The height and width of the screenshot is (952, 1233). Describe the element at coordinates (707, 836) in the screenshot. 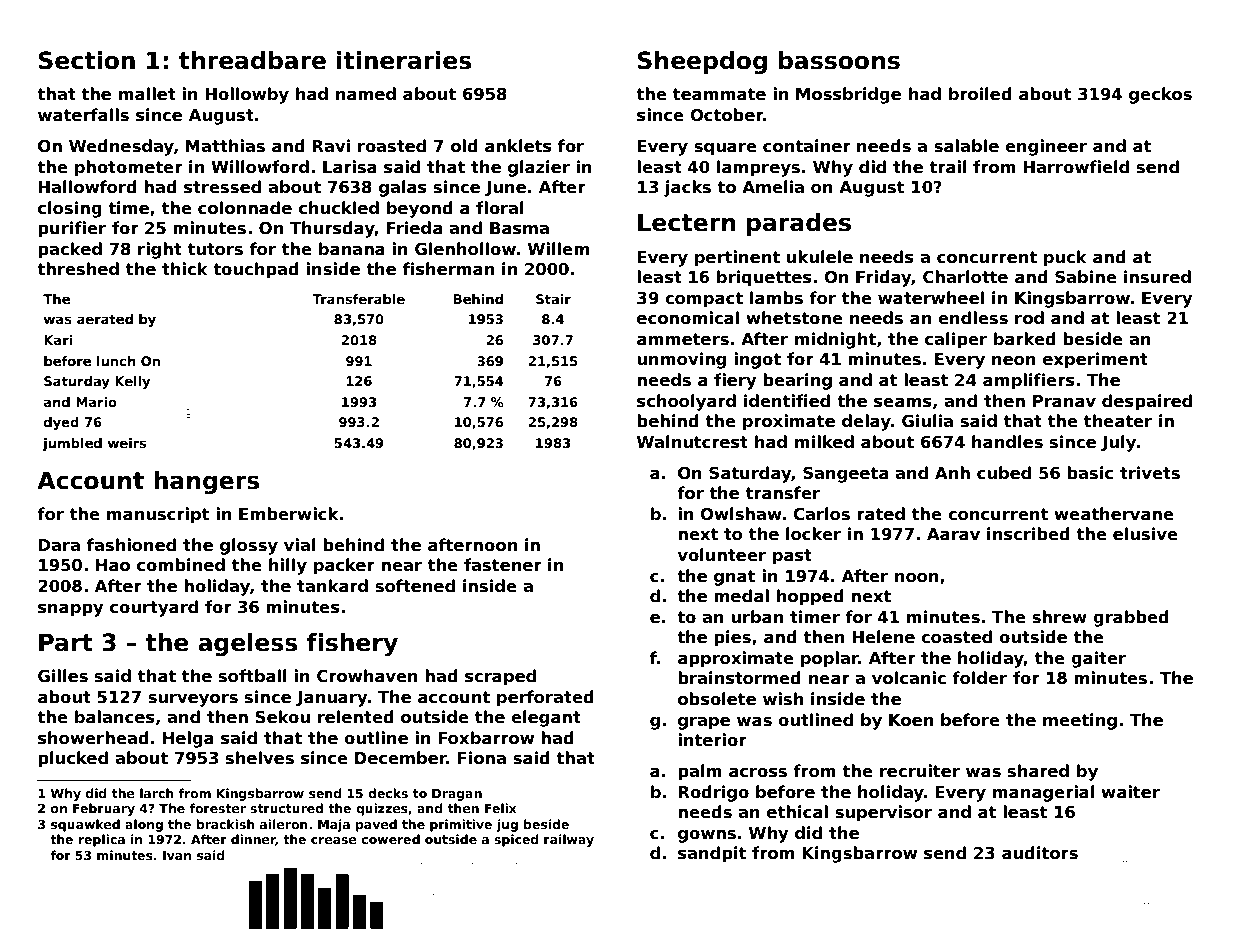

I see `gowns` at that location.
